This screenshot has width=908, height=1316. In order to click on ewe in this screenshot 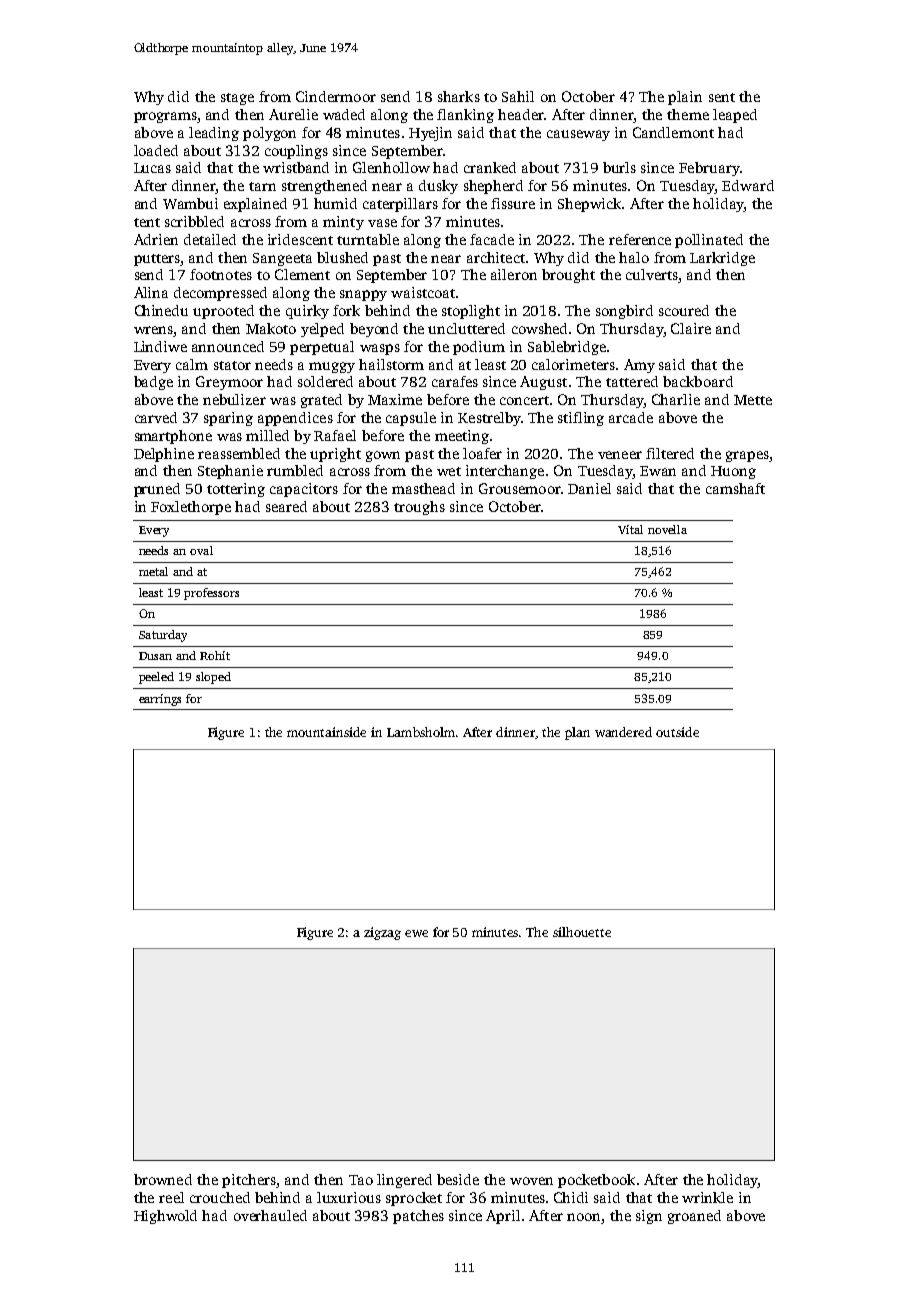, I will do `click(416, 933)`.
